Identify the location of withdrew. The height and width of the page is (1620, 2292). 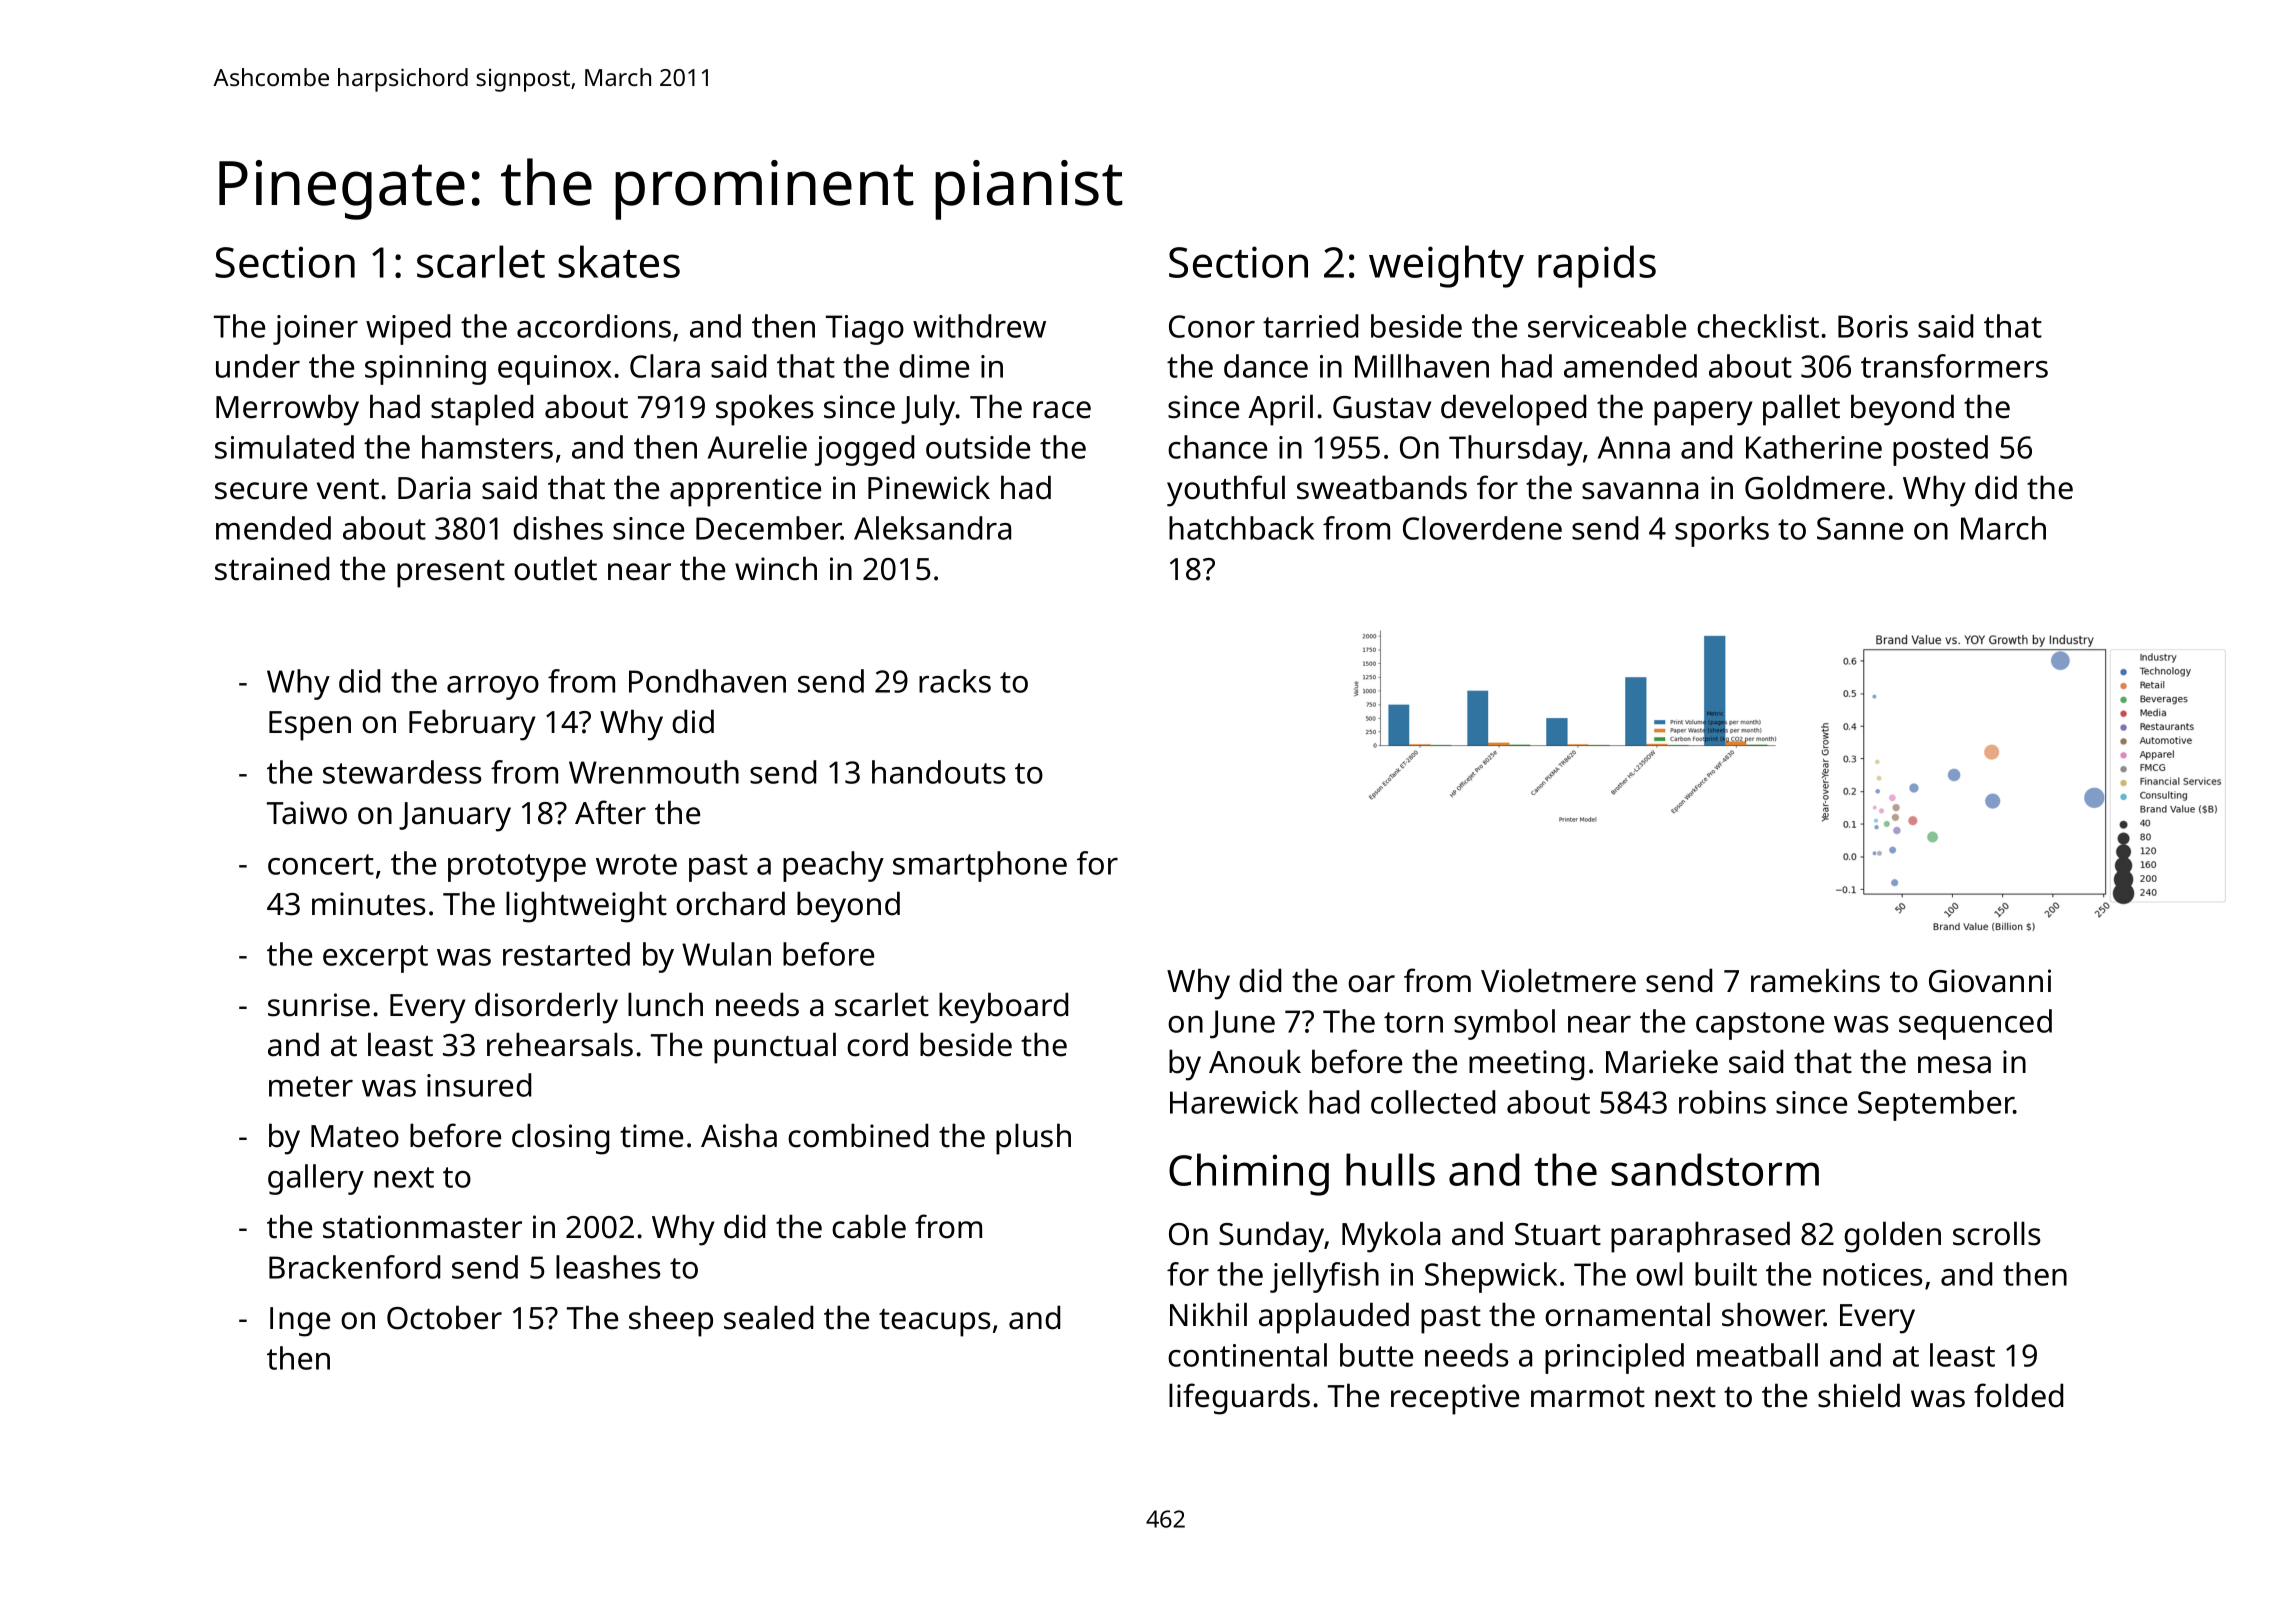
(979, 326).
